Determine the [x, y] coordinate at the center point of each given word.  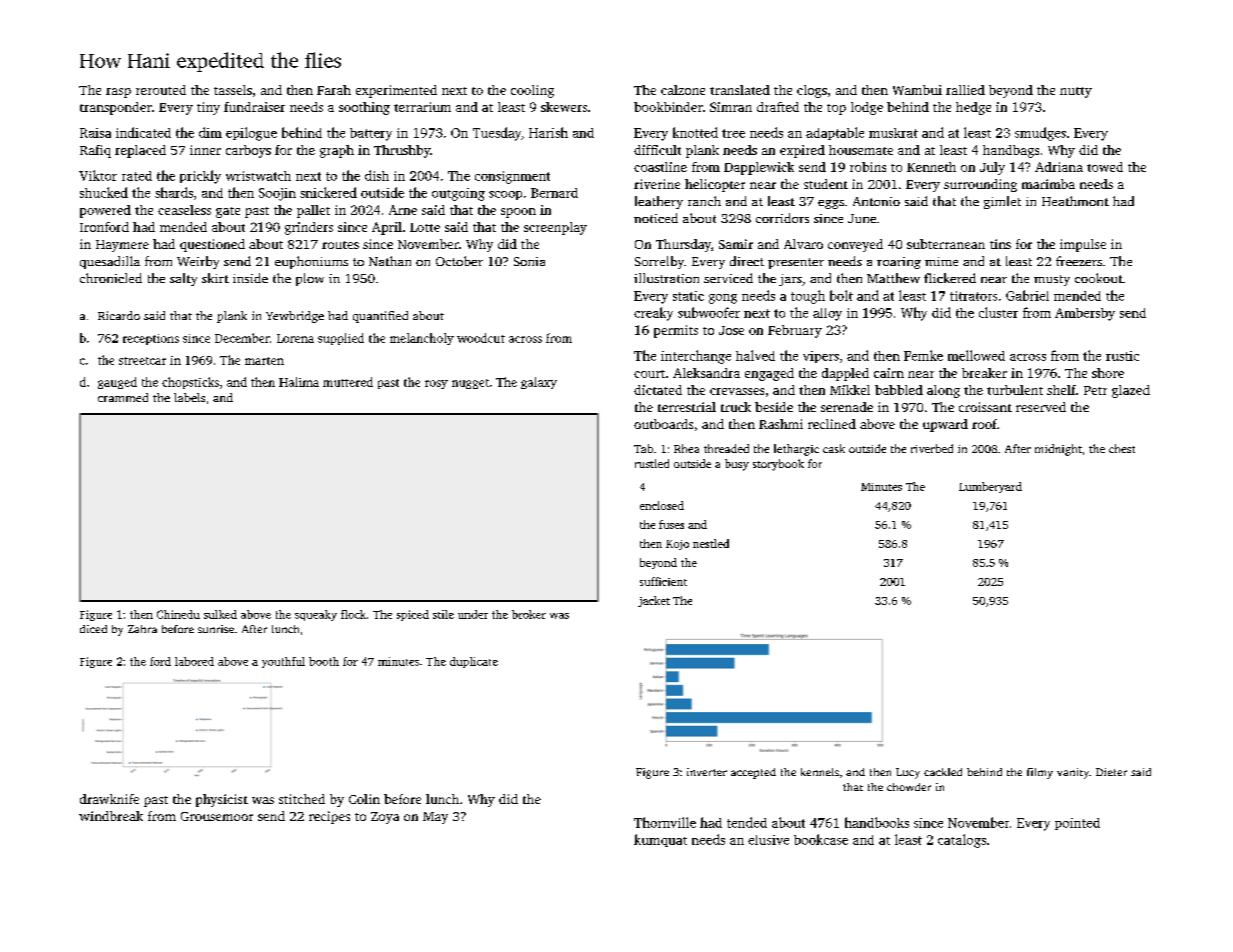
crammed [123, 397]
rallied [965, 90]
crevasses [737, 391]
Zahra [142, 629]
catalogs [962, 841]
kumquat [660, 840]
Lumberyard [990, 487]
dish [377, 175]
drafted [778, 107]
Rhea [686, 448]
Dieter [1111, 772]
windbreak [111, 816]
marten [264, 361]
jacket [654, 601]
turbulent [1015, 390]
